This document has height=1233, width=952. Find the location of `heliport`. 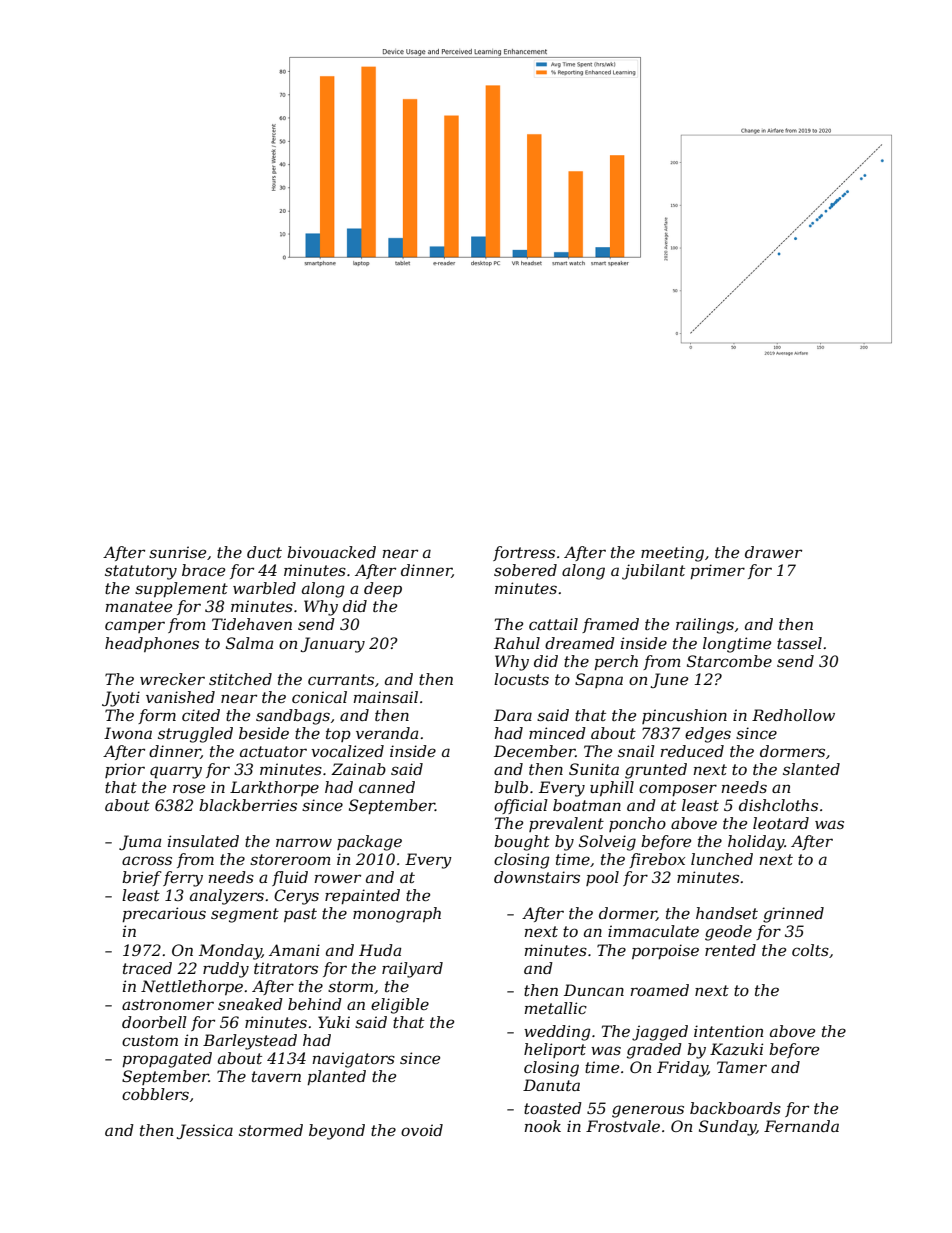

heliport is located at coordinates (555, 1050).
